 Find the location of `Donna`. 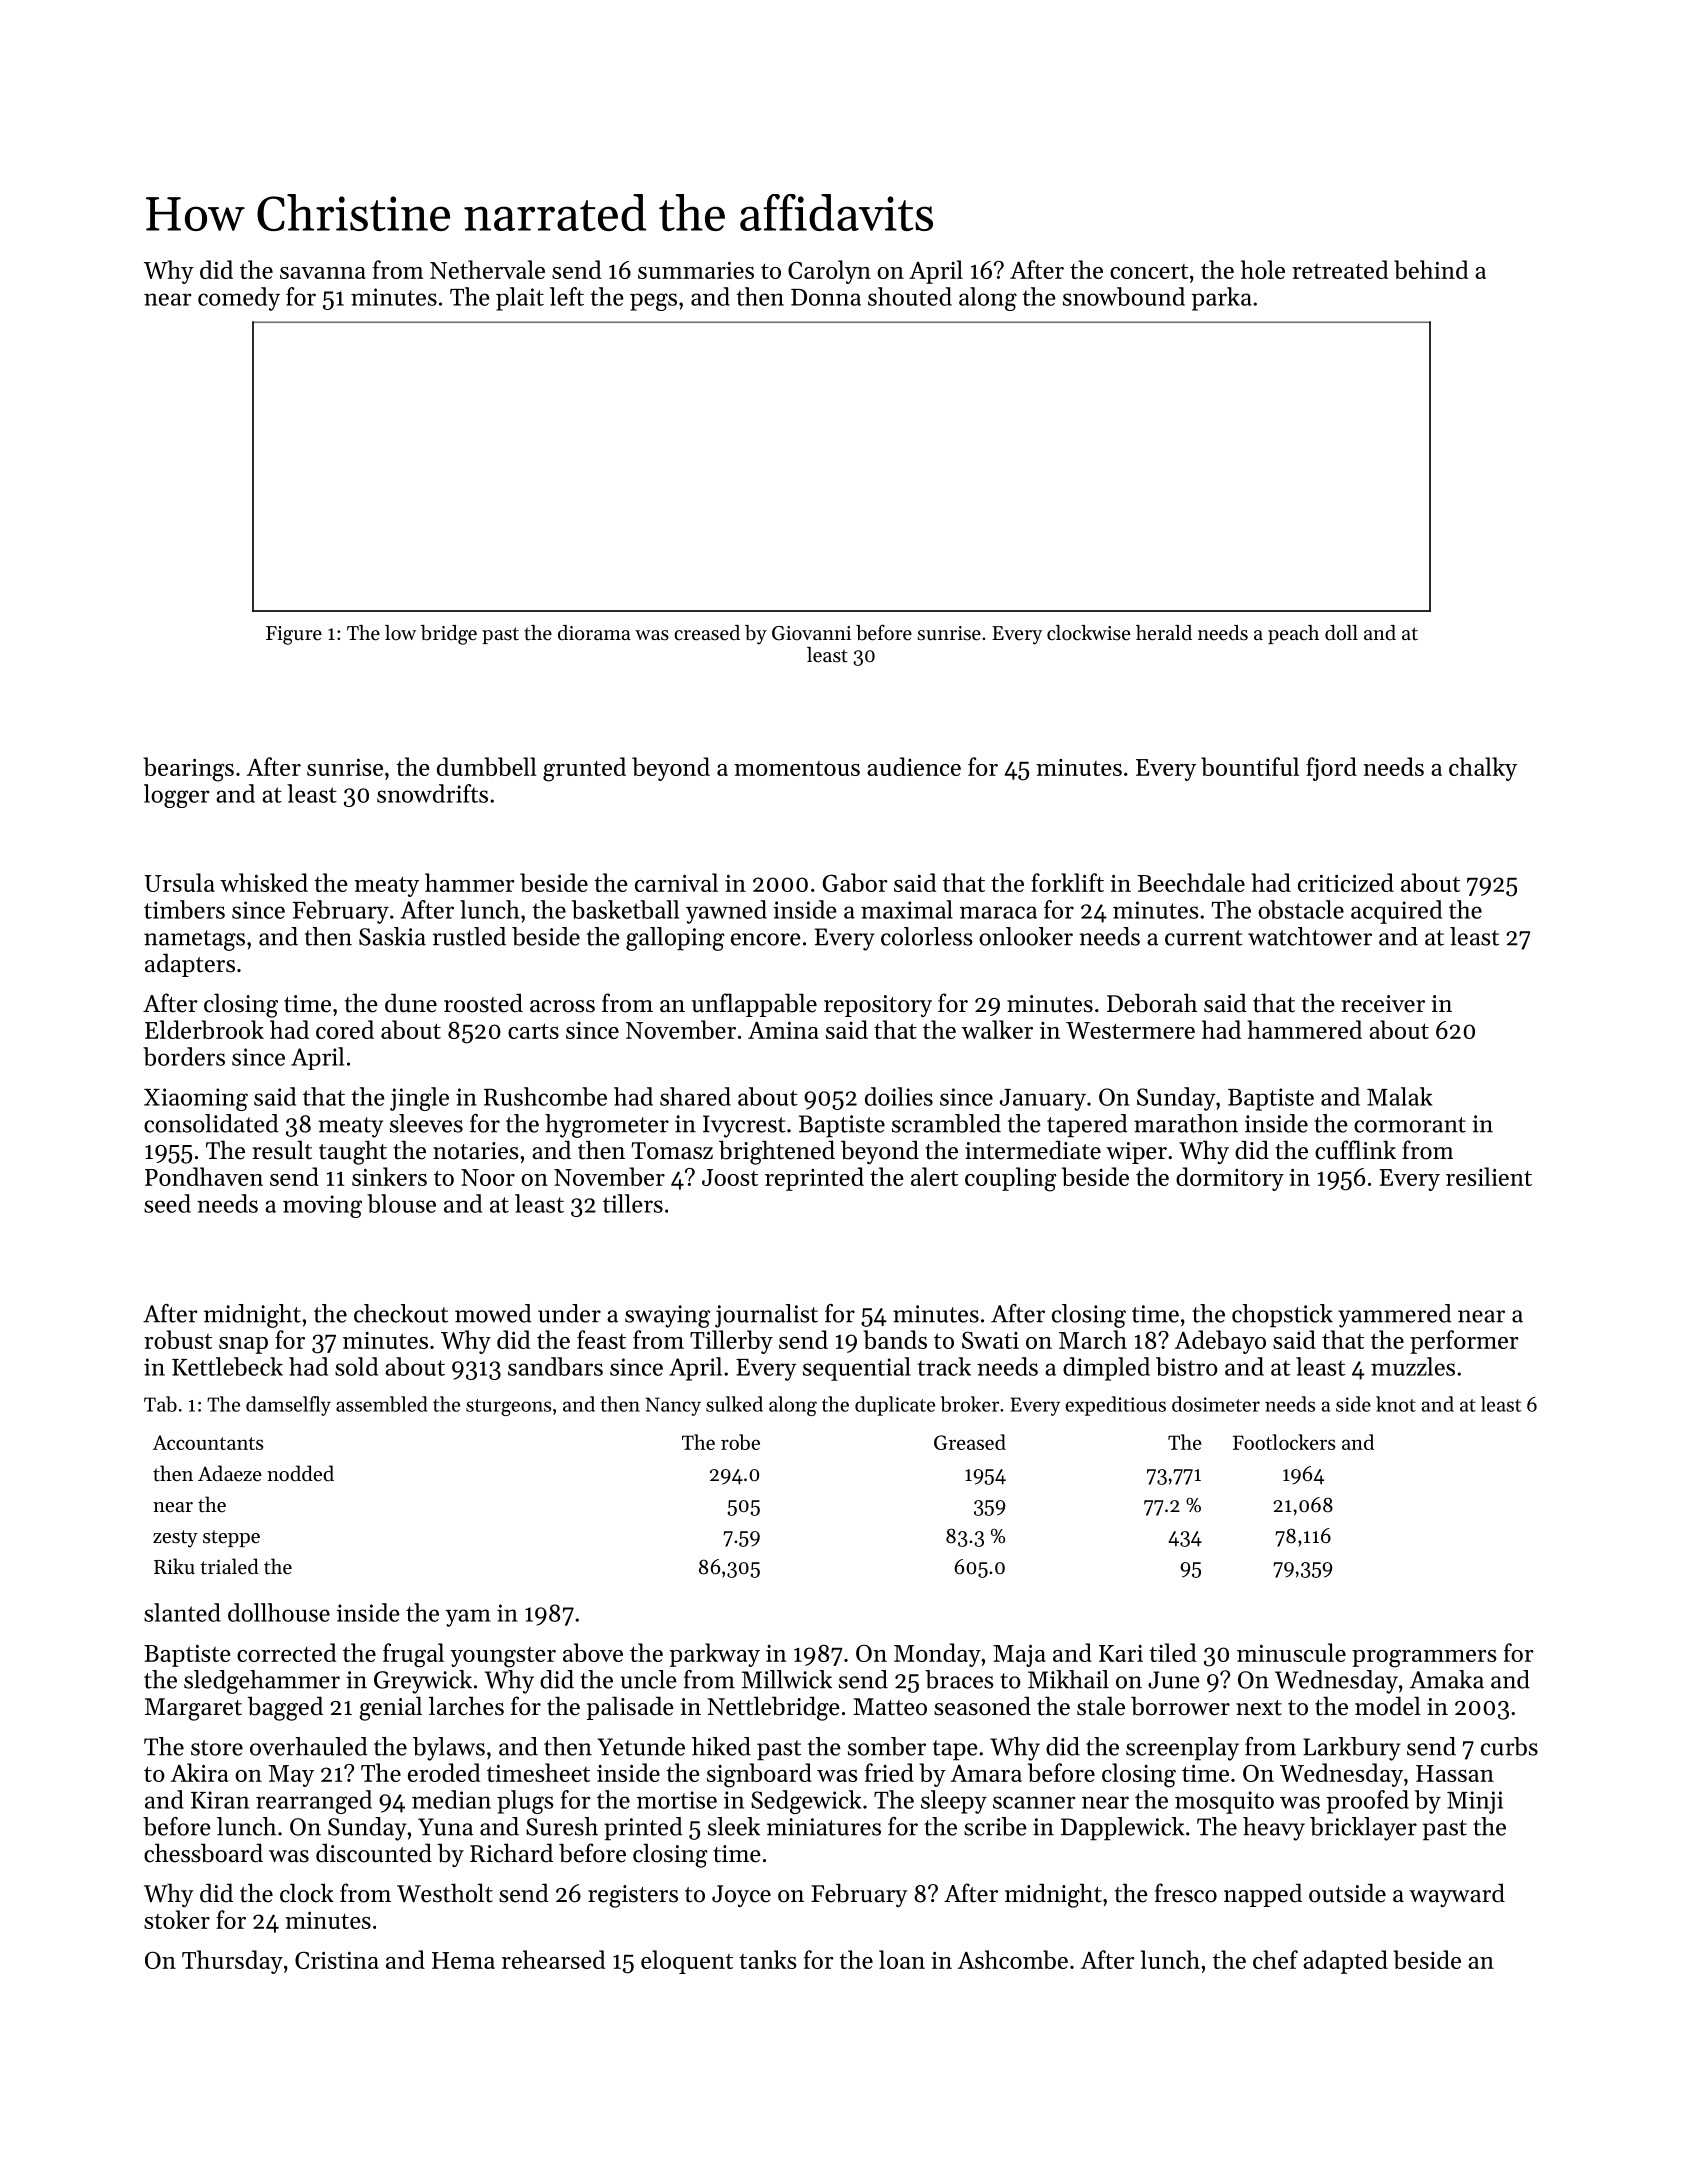

Donna is located at coordinates (826, 297).
